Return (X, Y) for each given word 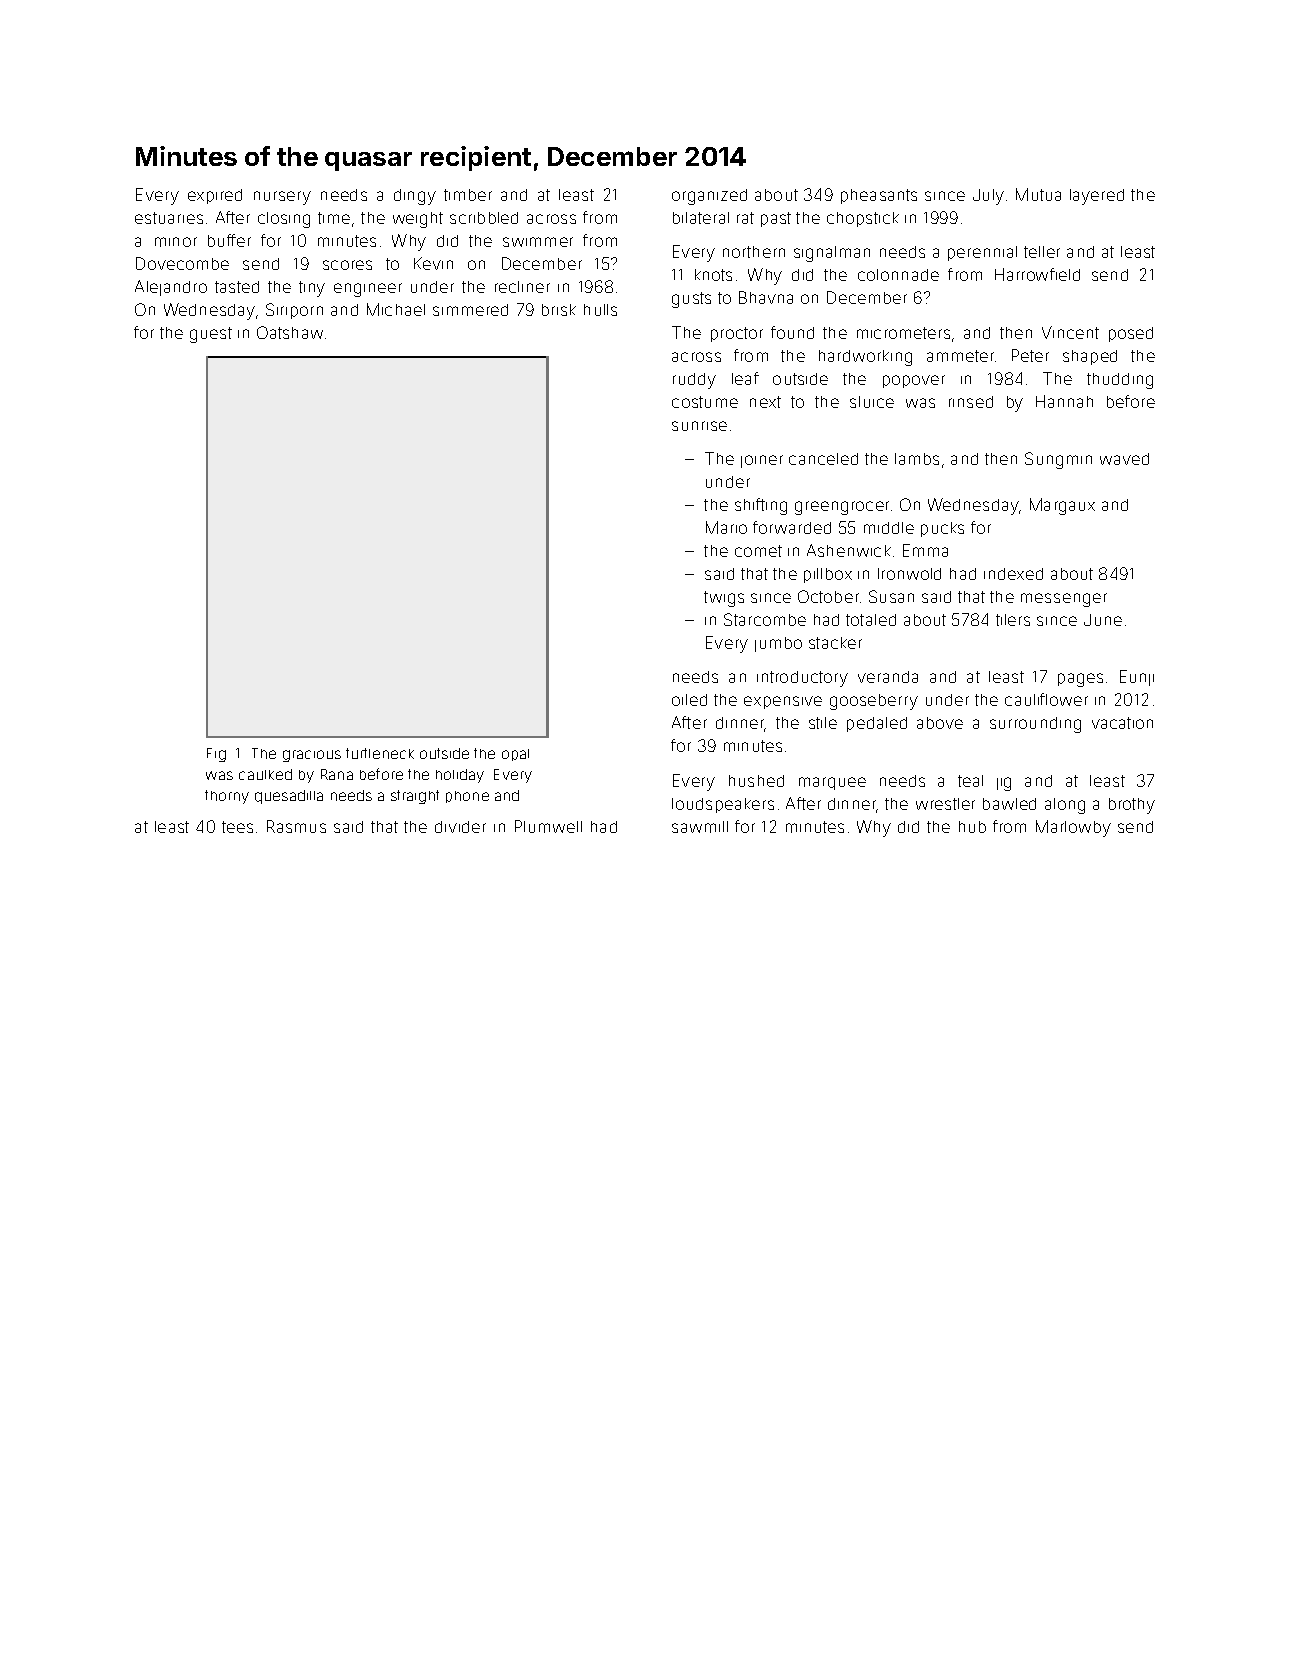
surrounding (1035, 725)
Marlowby (1073, 828)
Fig (216, 755)
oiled (689, 700)
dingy (415, 197)
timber (468, 195)
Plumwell (548, 826)
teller (1042, 252)
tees (237, 827)
